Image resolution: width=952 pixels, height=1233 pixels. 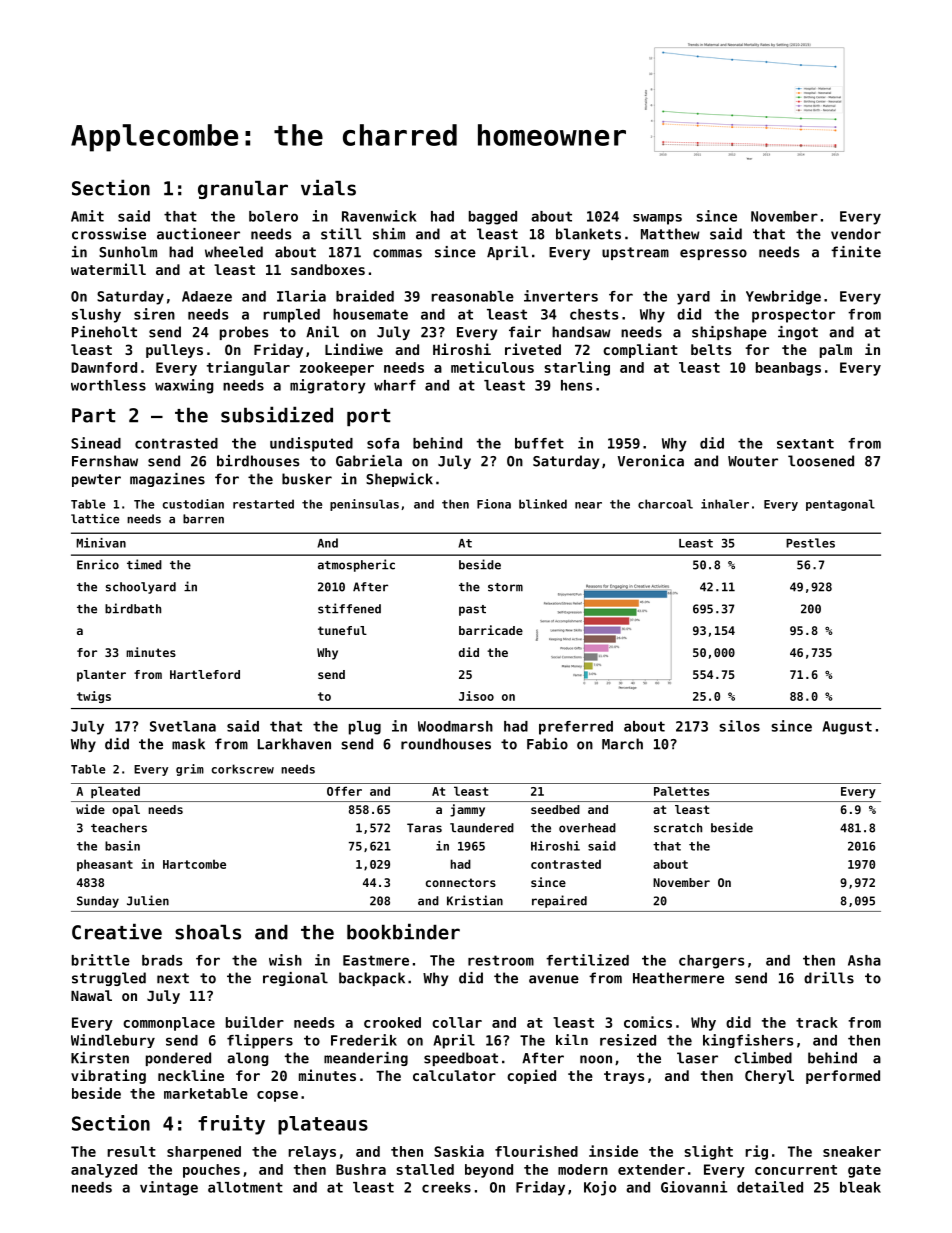 What do you see at coordinates (403, 931) in the page?
I see `bookbinder` at bounding box center [403, 931].
